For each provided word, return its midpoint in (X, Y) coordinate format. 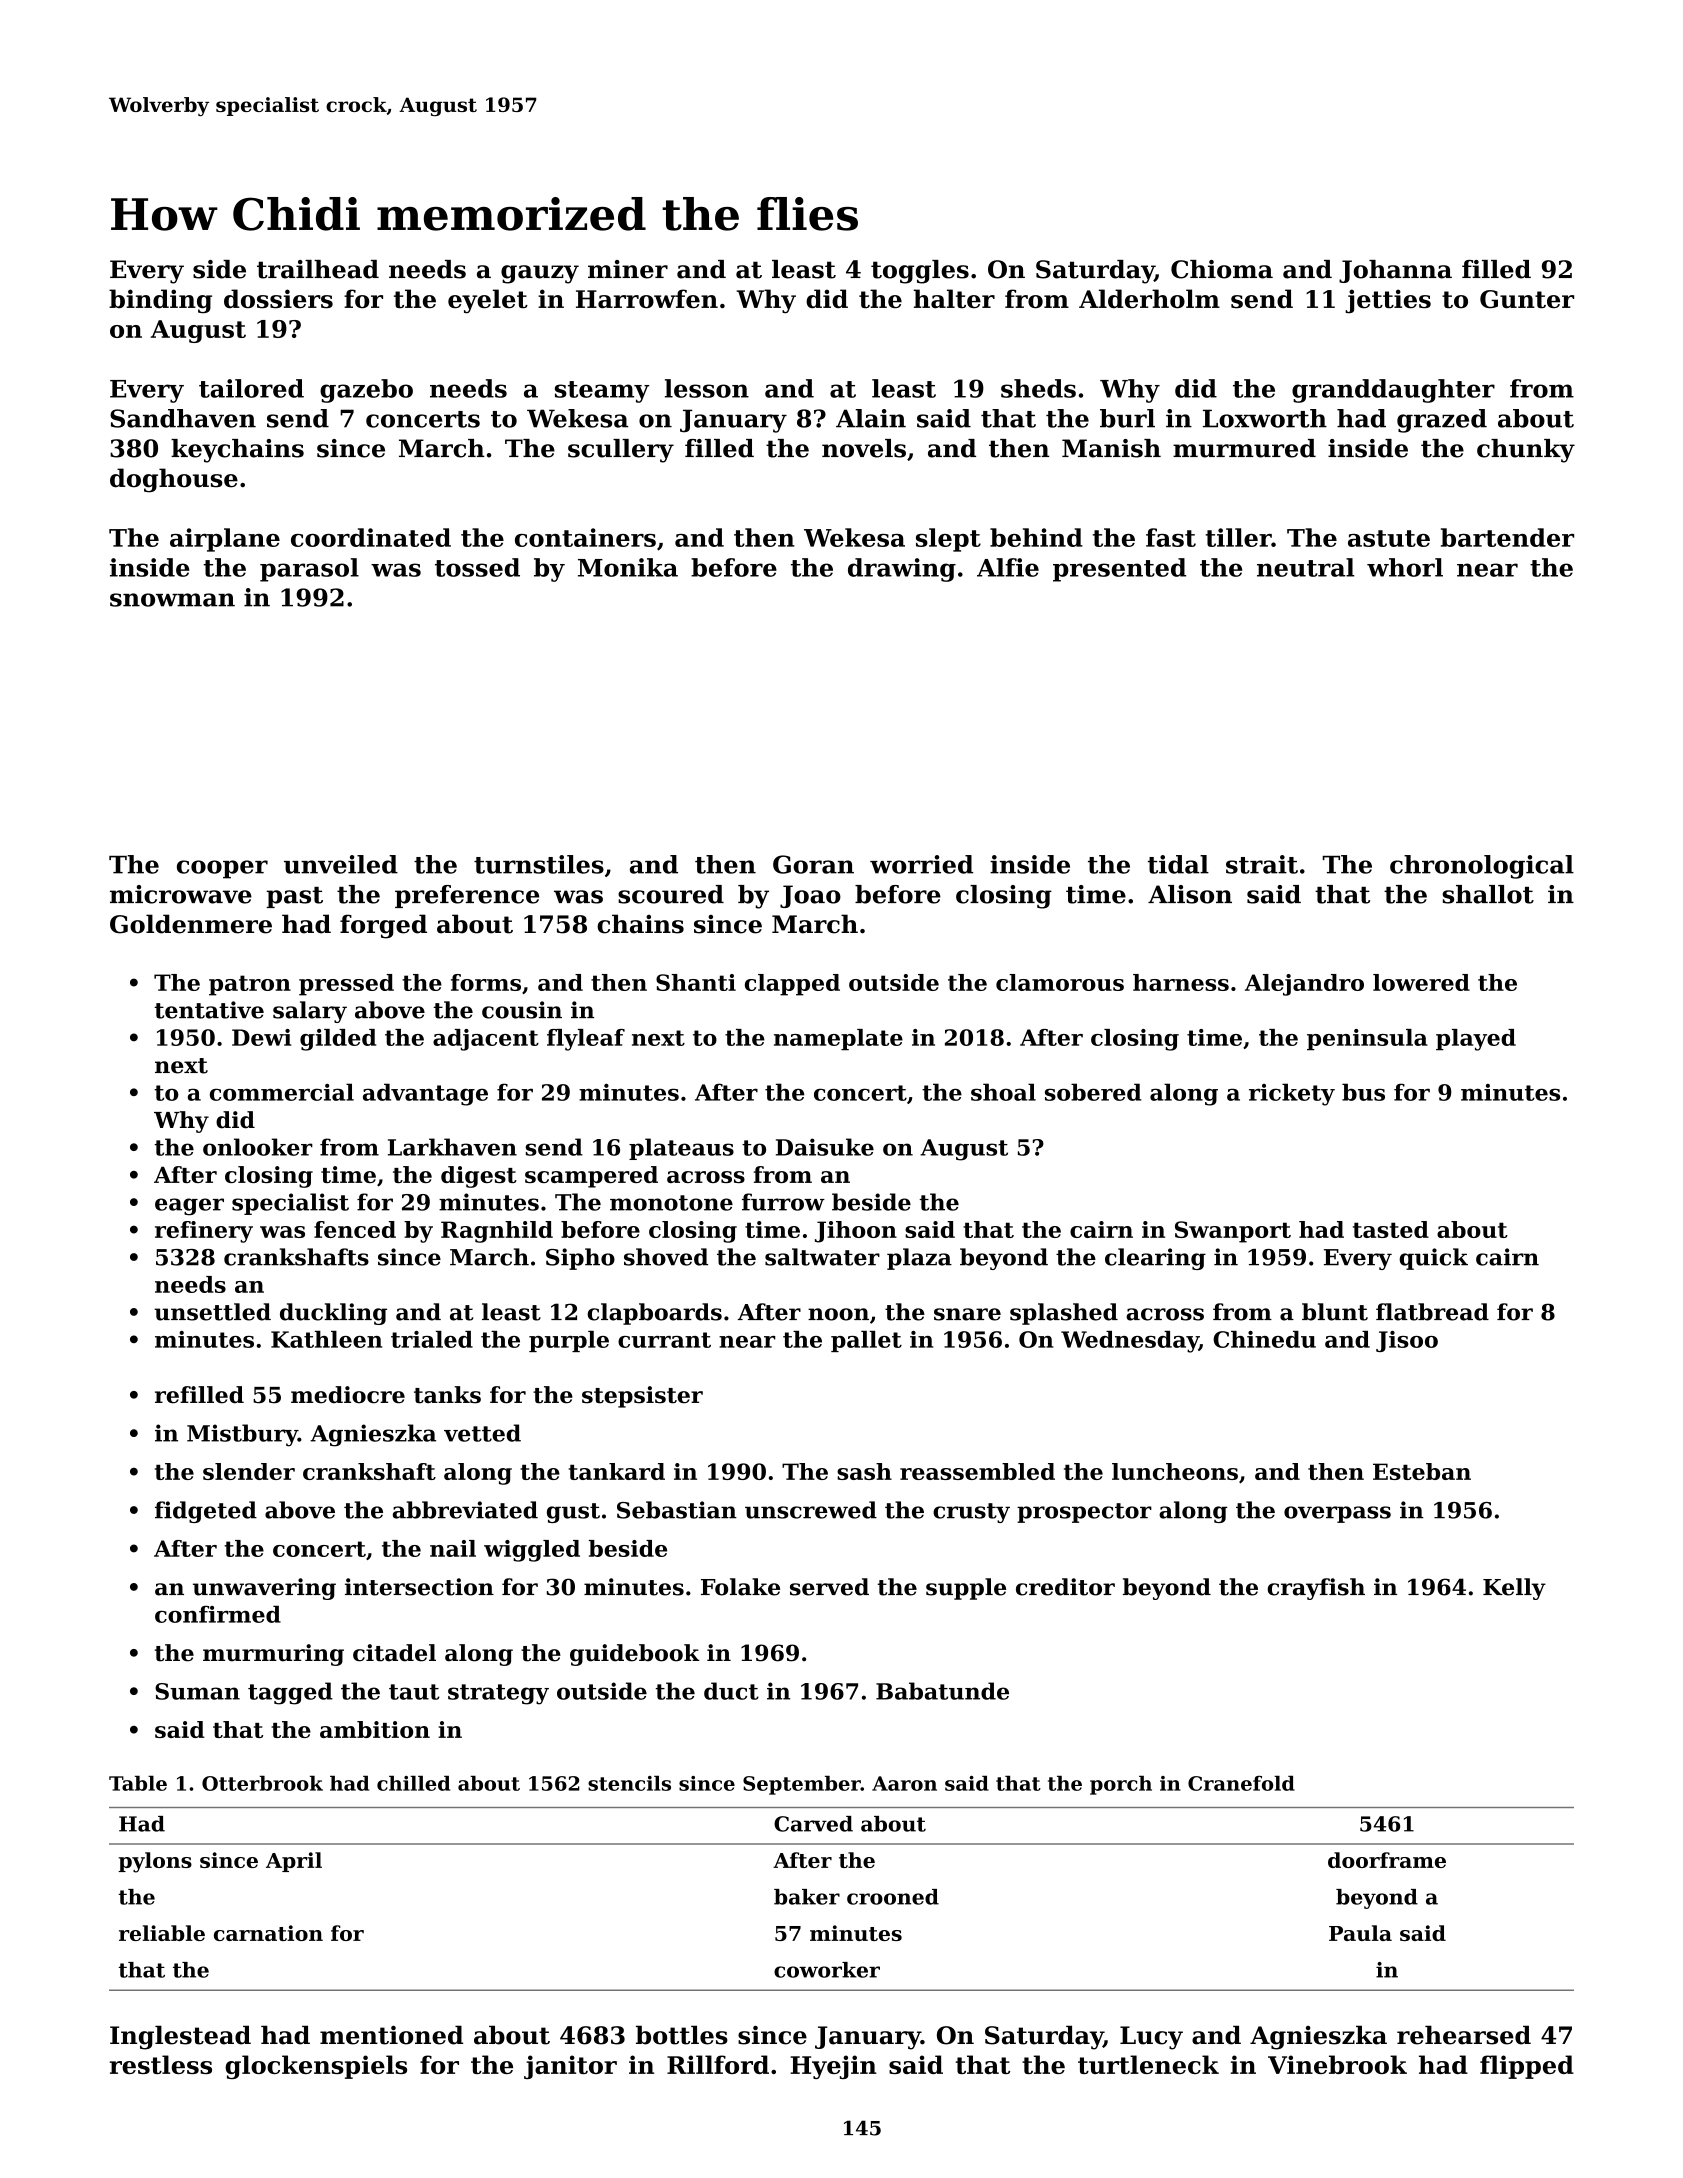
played (1476, 1040)
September (802, 1785)
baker (807, 1897)
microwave (181, 894)
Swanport (1233, 1232)
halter (954, 299)
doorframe (1387, 1860)
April (294, 1862)
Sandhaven (183, 418)
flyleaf (586, 1040)
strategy (498, 1694)
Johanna (1395, 271)
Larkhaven (452, 1147)
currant (664, 1340)
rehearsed (1464, 2035)
